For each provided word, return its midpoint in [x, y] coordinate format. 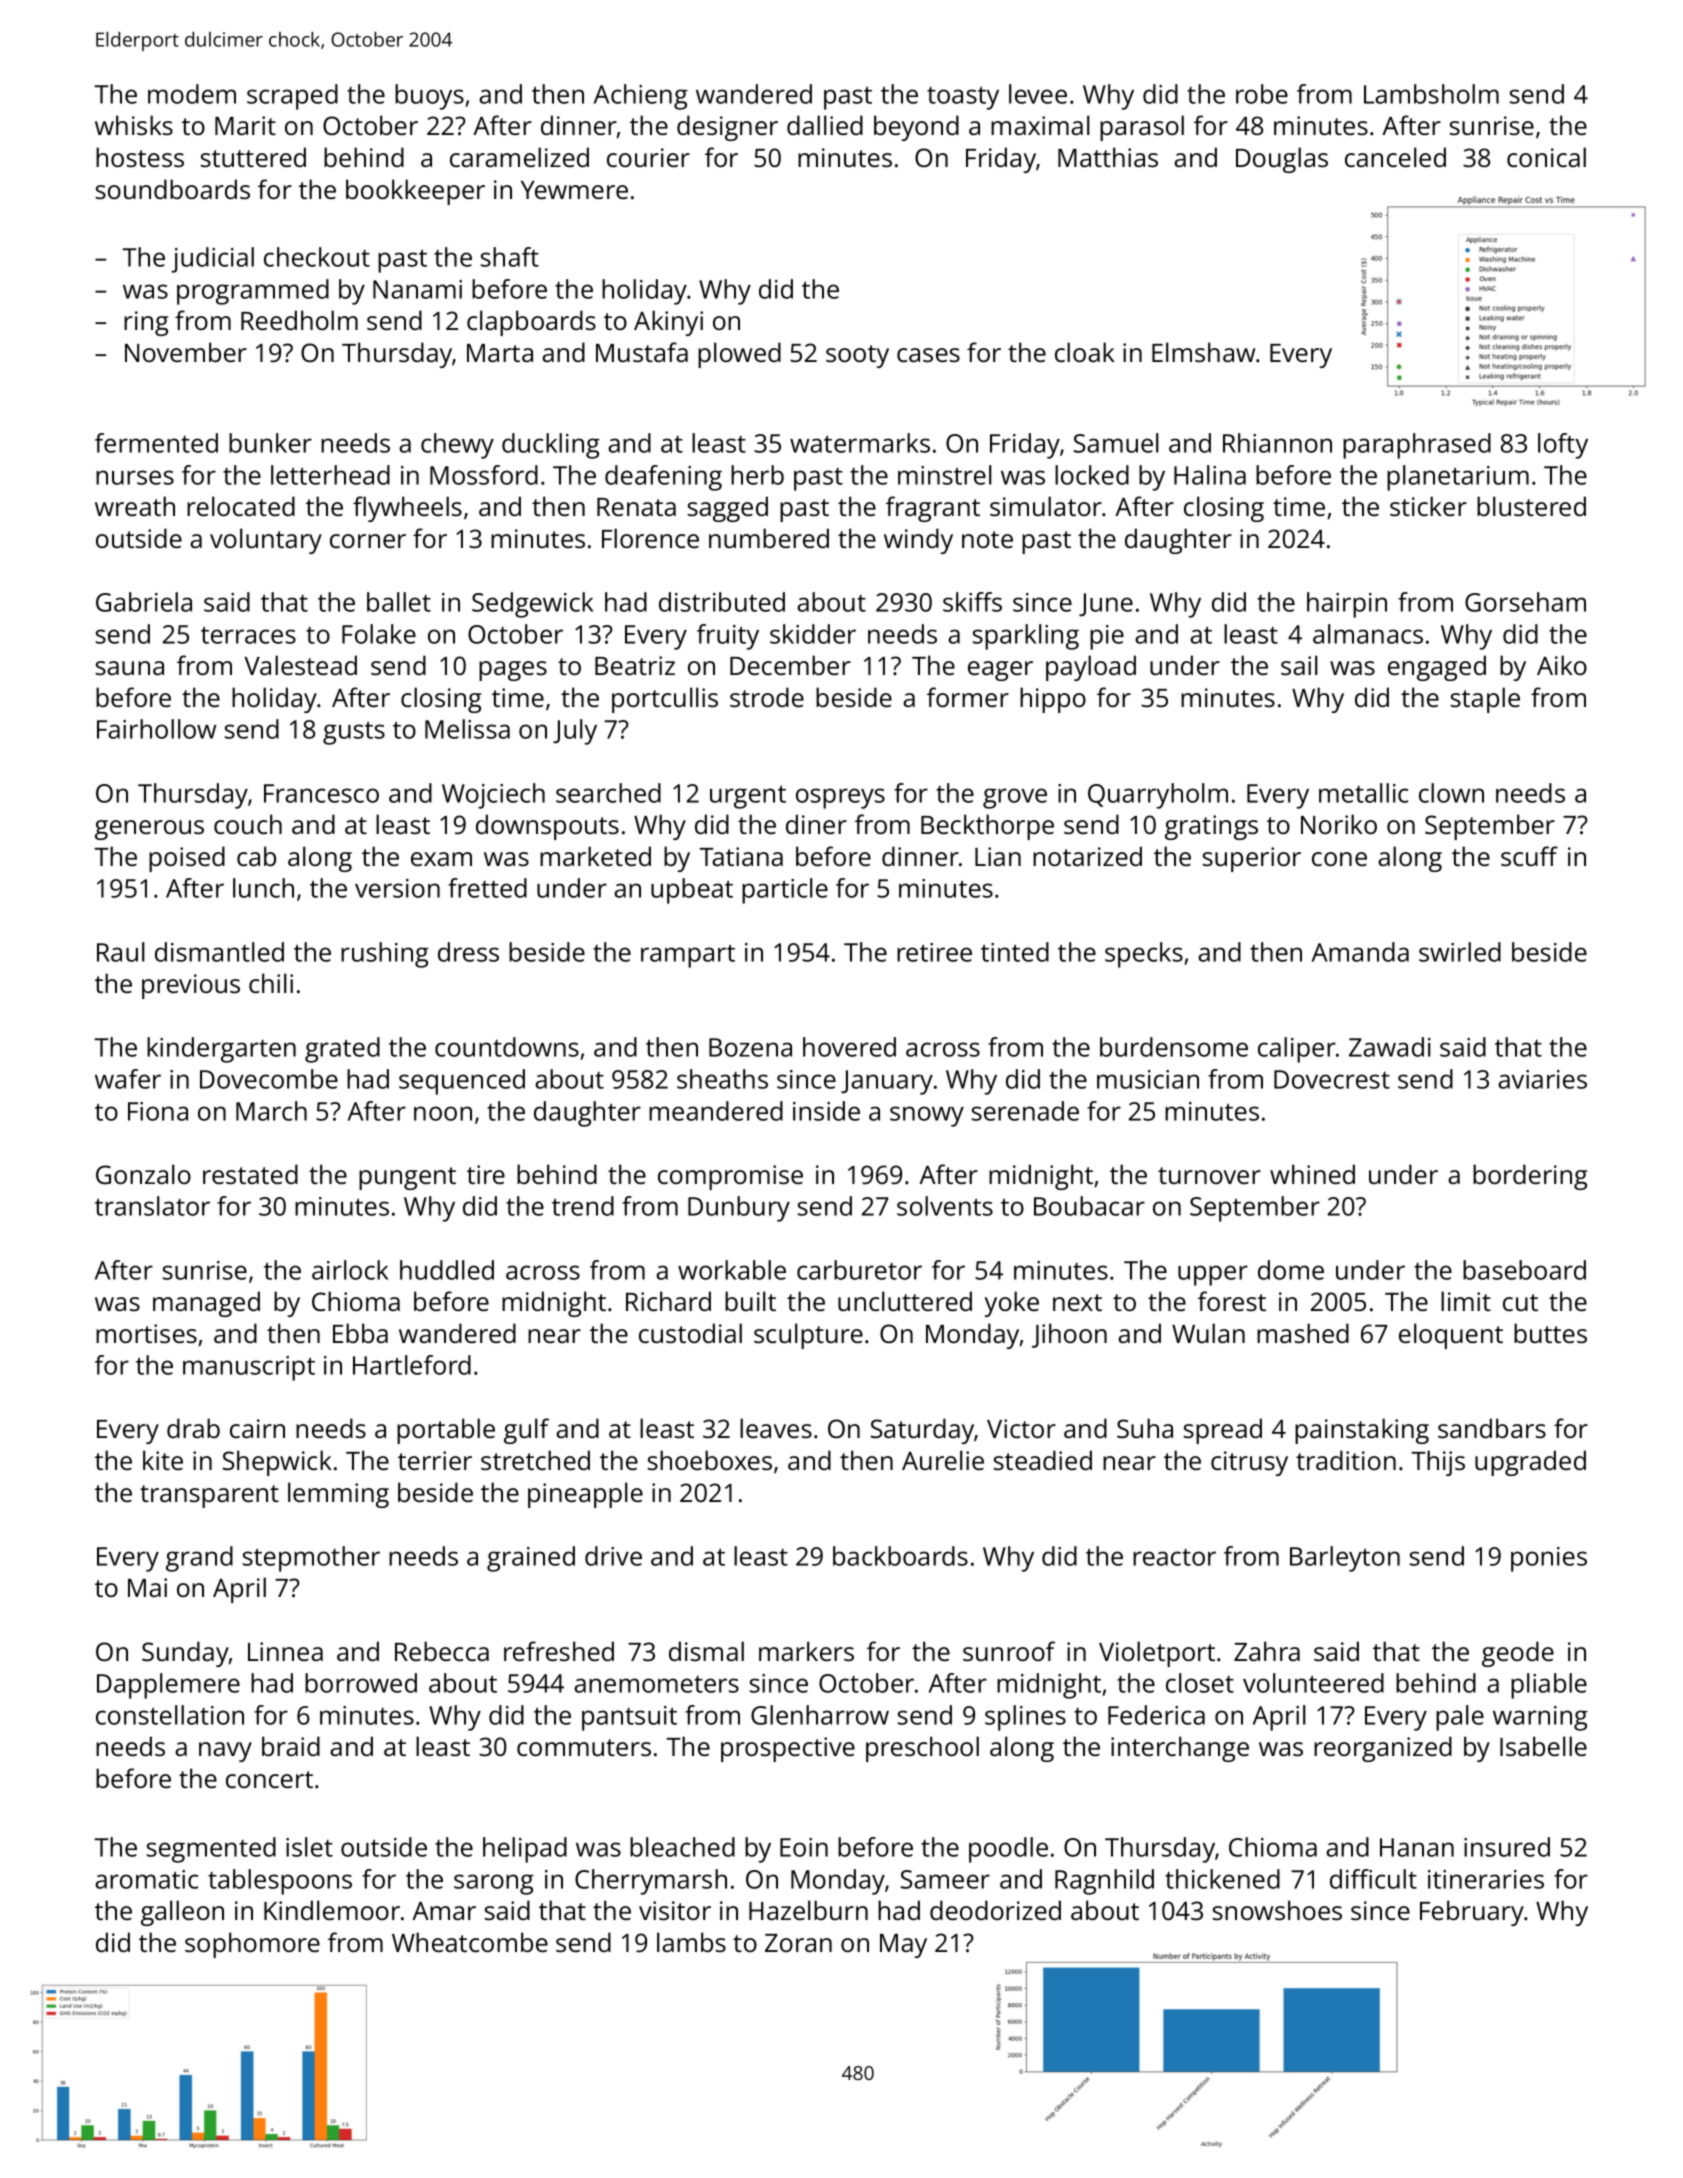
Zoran [798, 1943]
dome [1291, 1270]
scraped [292, 97]
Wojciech [493, 796]
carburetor [859, 1270]
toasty [963, 98]
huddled [447, 1270]
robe [1262, 94]
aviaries [1542, 1079]
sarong [494, 1884]
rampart [688, 956]
